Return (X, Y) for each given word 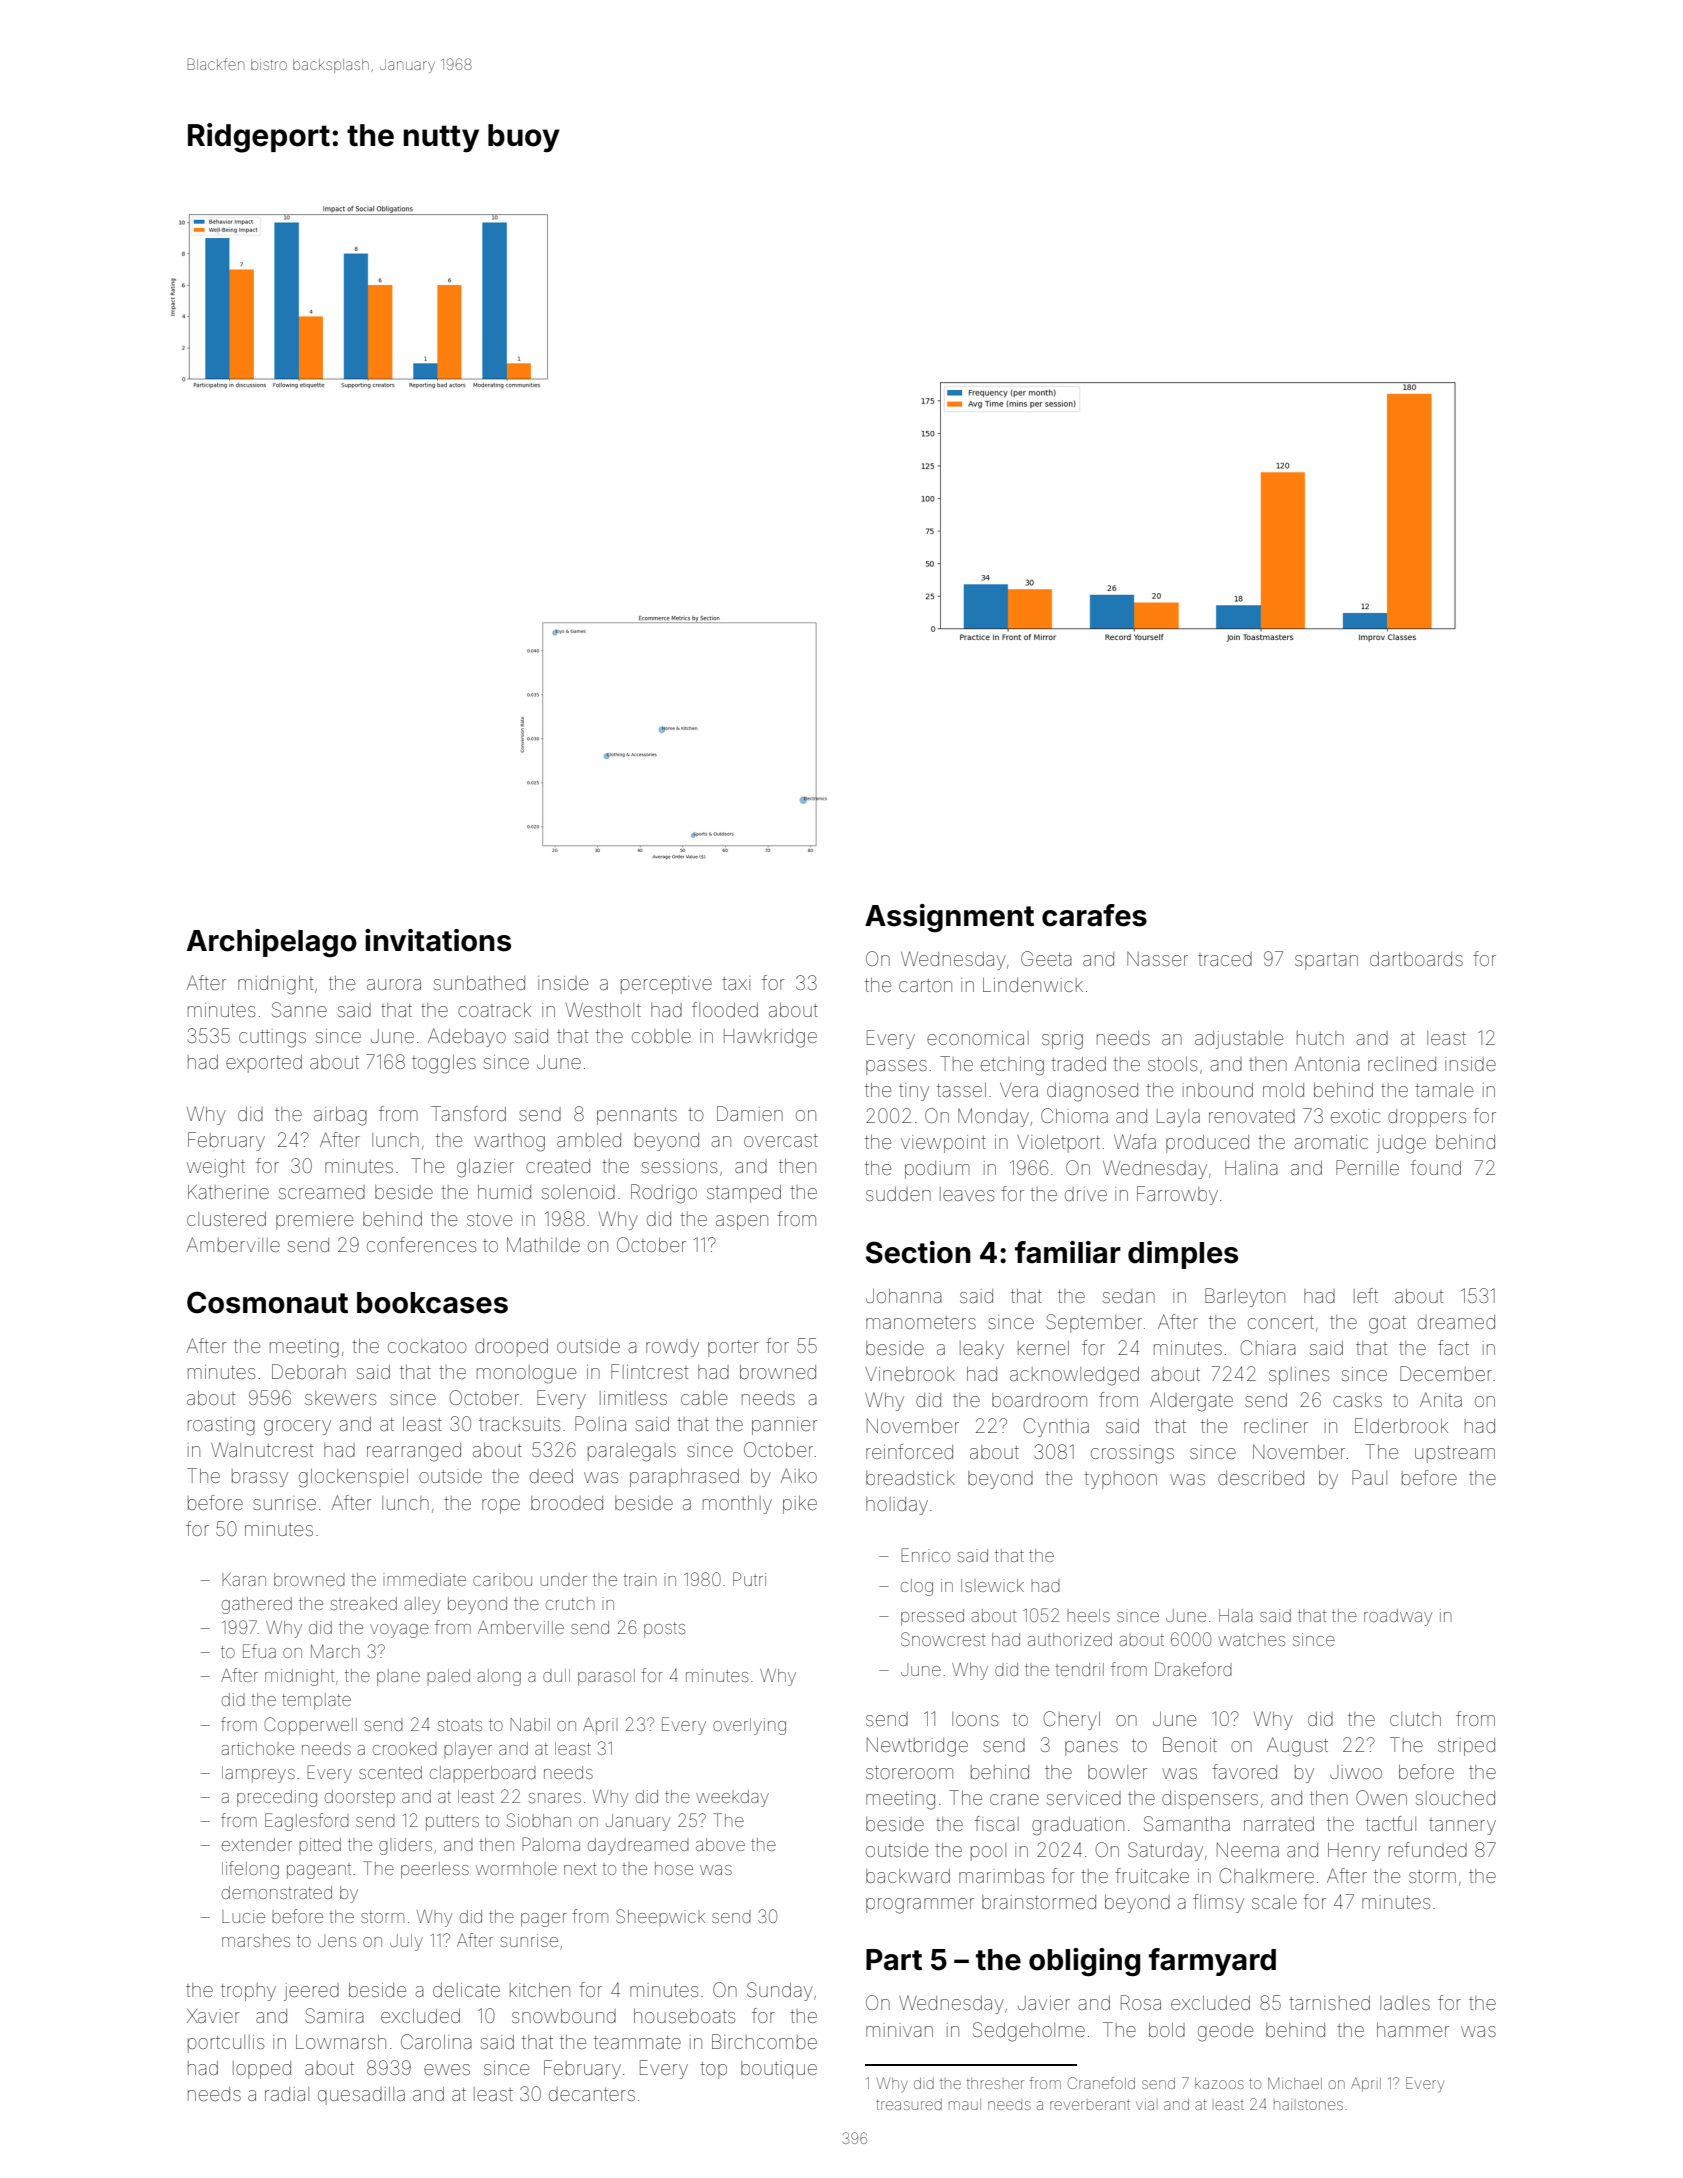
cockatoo (427, 1346)
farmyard (1212, 1962)
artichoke (257, 1748)
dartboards (1416, 959)
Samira (334, 2015)
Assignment (949, 918)
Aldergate (1191, 1402)
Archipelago (272, 943)
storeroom (909, 1772)
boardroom (1039, 1400)
